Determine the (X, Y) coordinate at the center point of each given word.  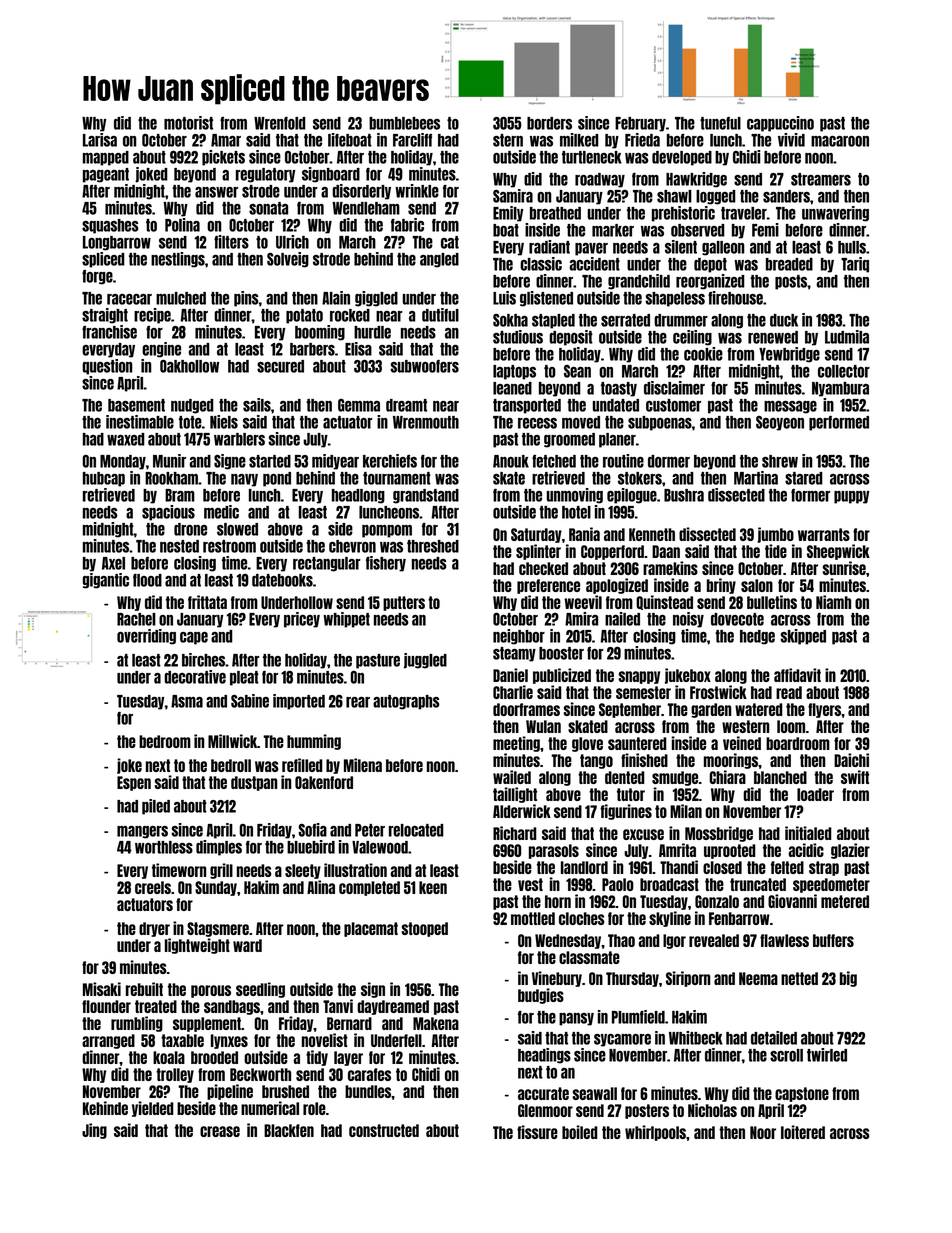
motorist (188, 123)
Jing (94, 1131)
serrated (625, 320)
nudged (192, 406)
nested (179, 546)
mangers (142, 832)
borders (549, 123)
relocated (416, 830)
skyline (670, 919)
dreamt (406, 405)
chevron (352, 546)
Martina (756, 478)
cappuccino (780, 124)
